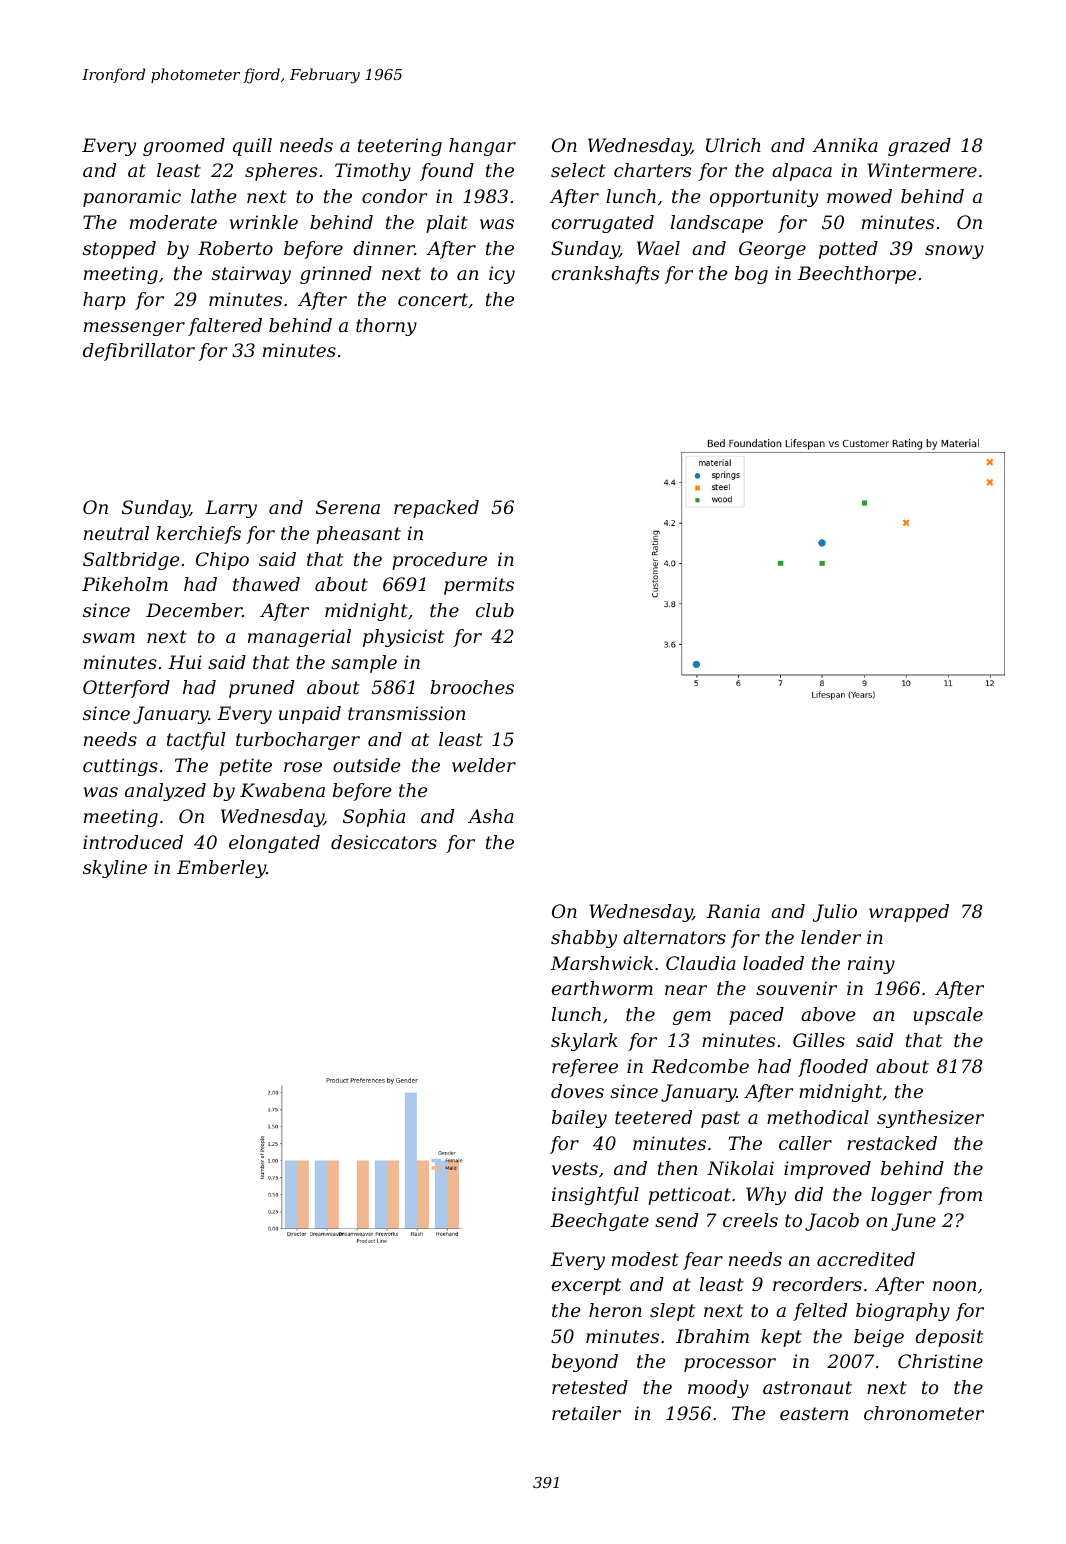 Image resolution: width=1066 pixels, height=1544 pixels. Describe the element at coordinates (585, 1363) in the page. I see `beyond` at that location.
